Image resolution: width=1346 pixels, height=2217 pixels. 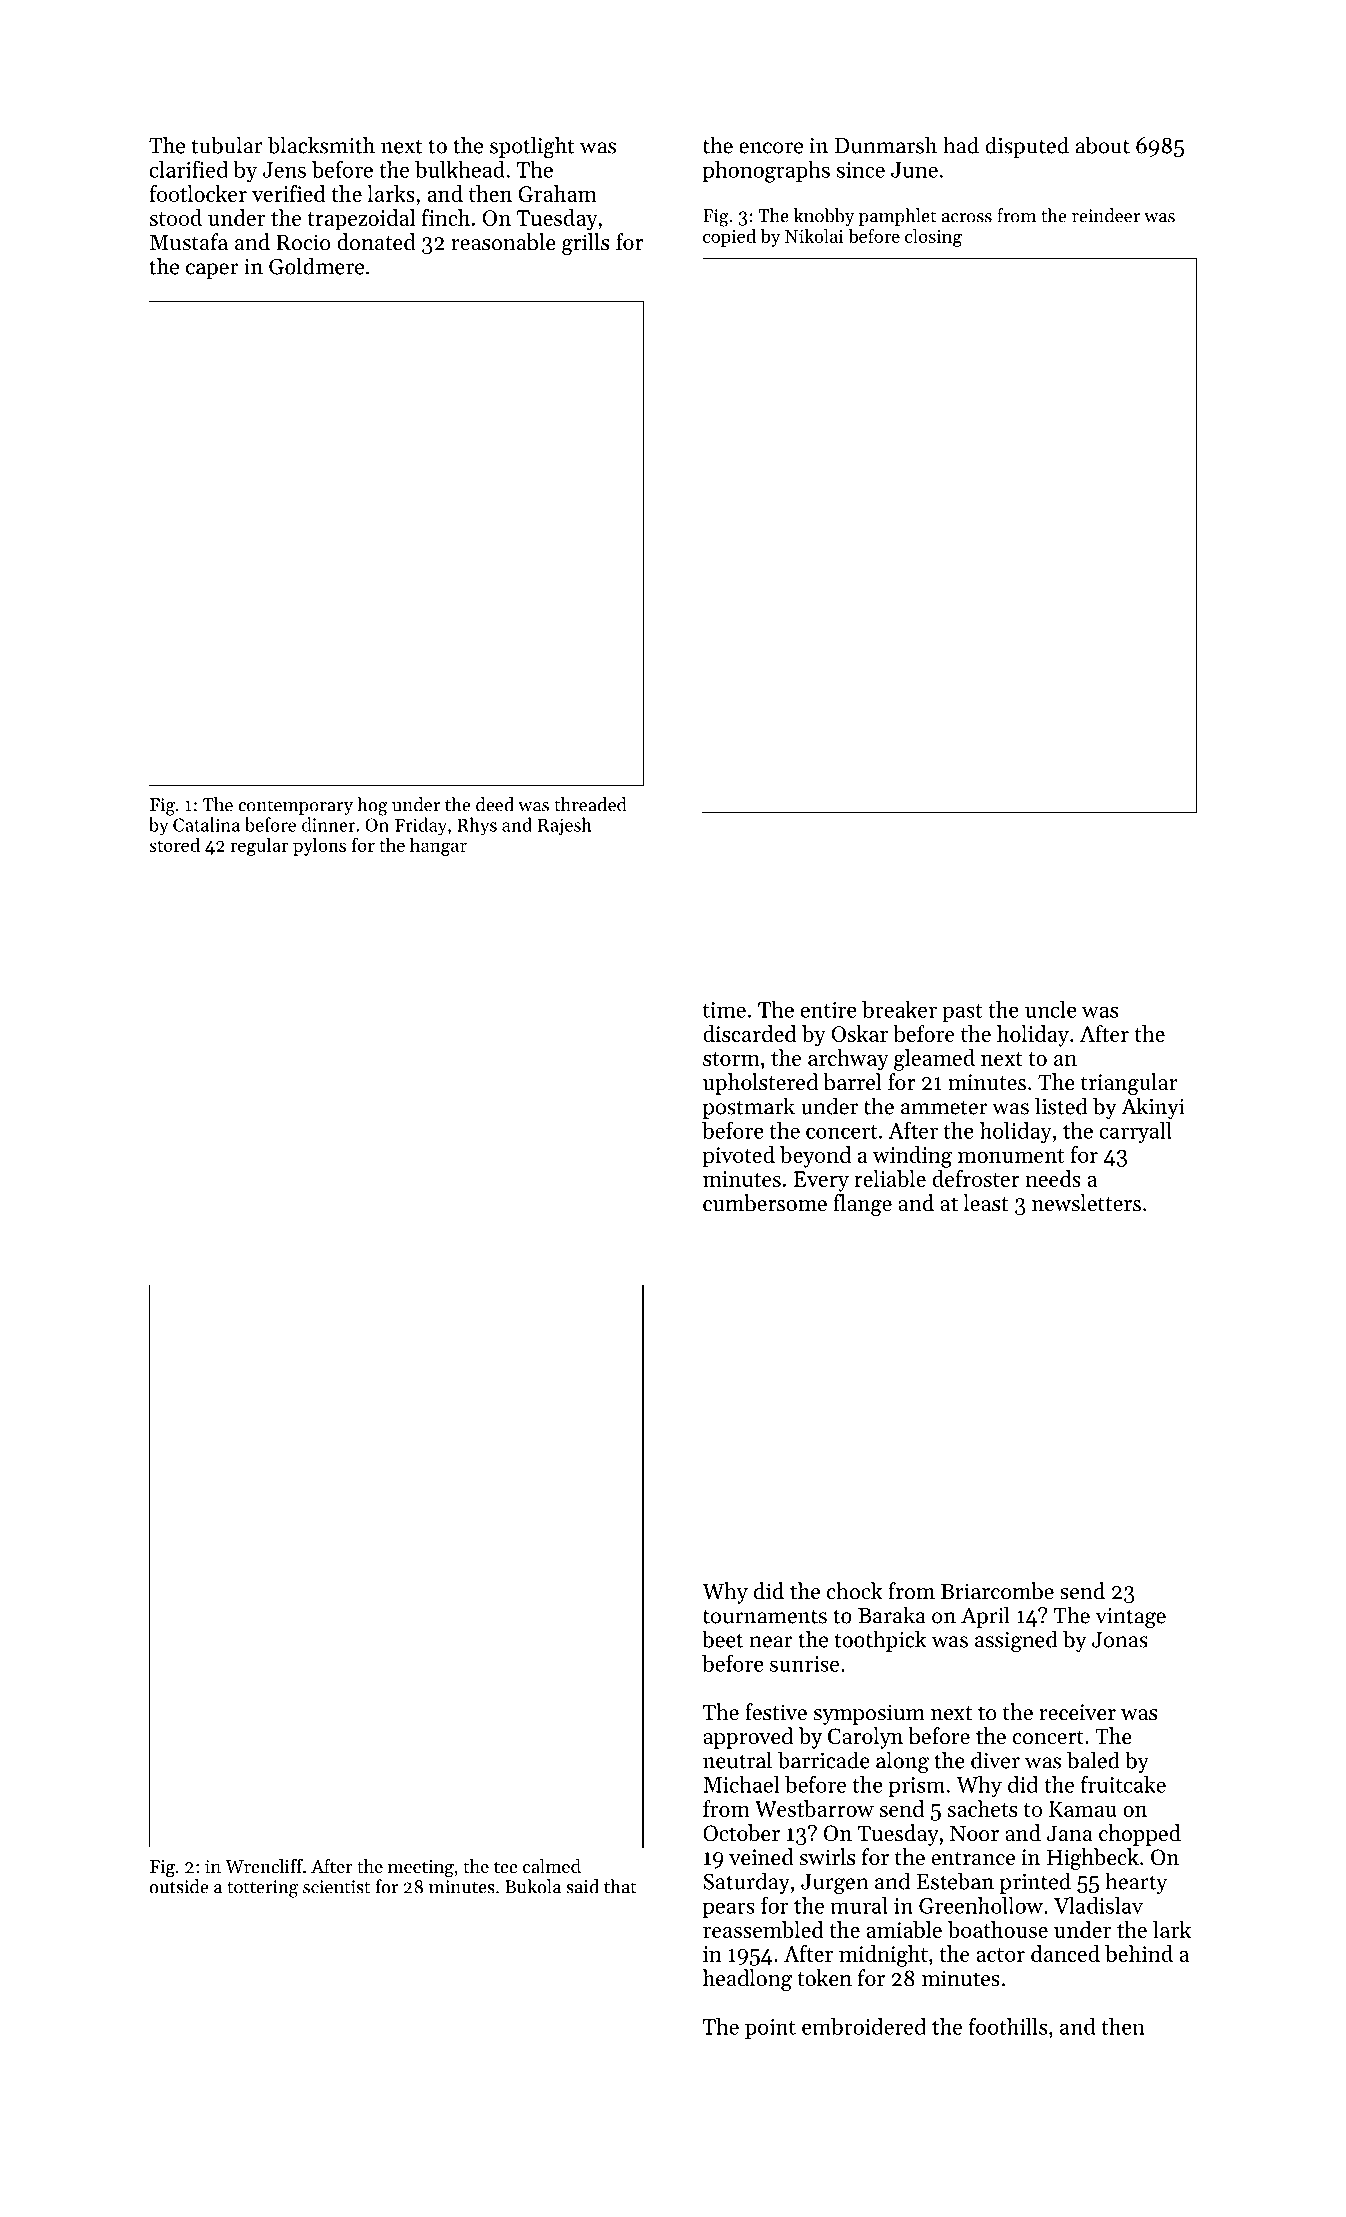 I want to click on closing, so click(x=933, y=237).
